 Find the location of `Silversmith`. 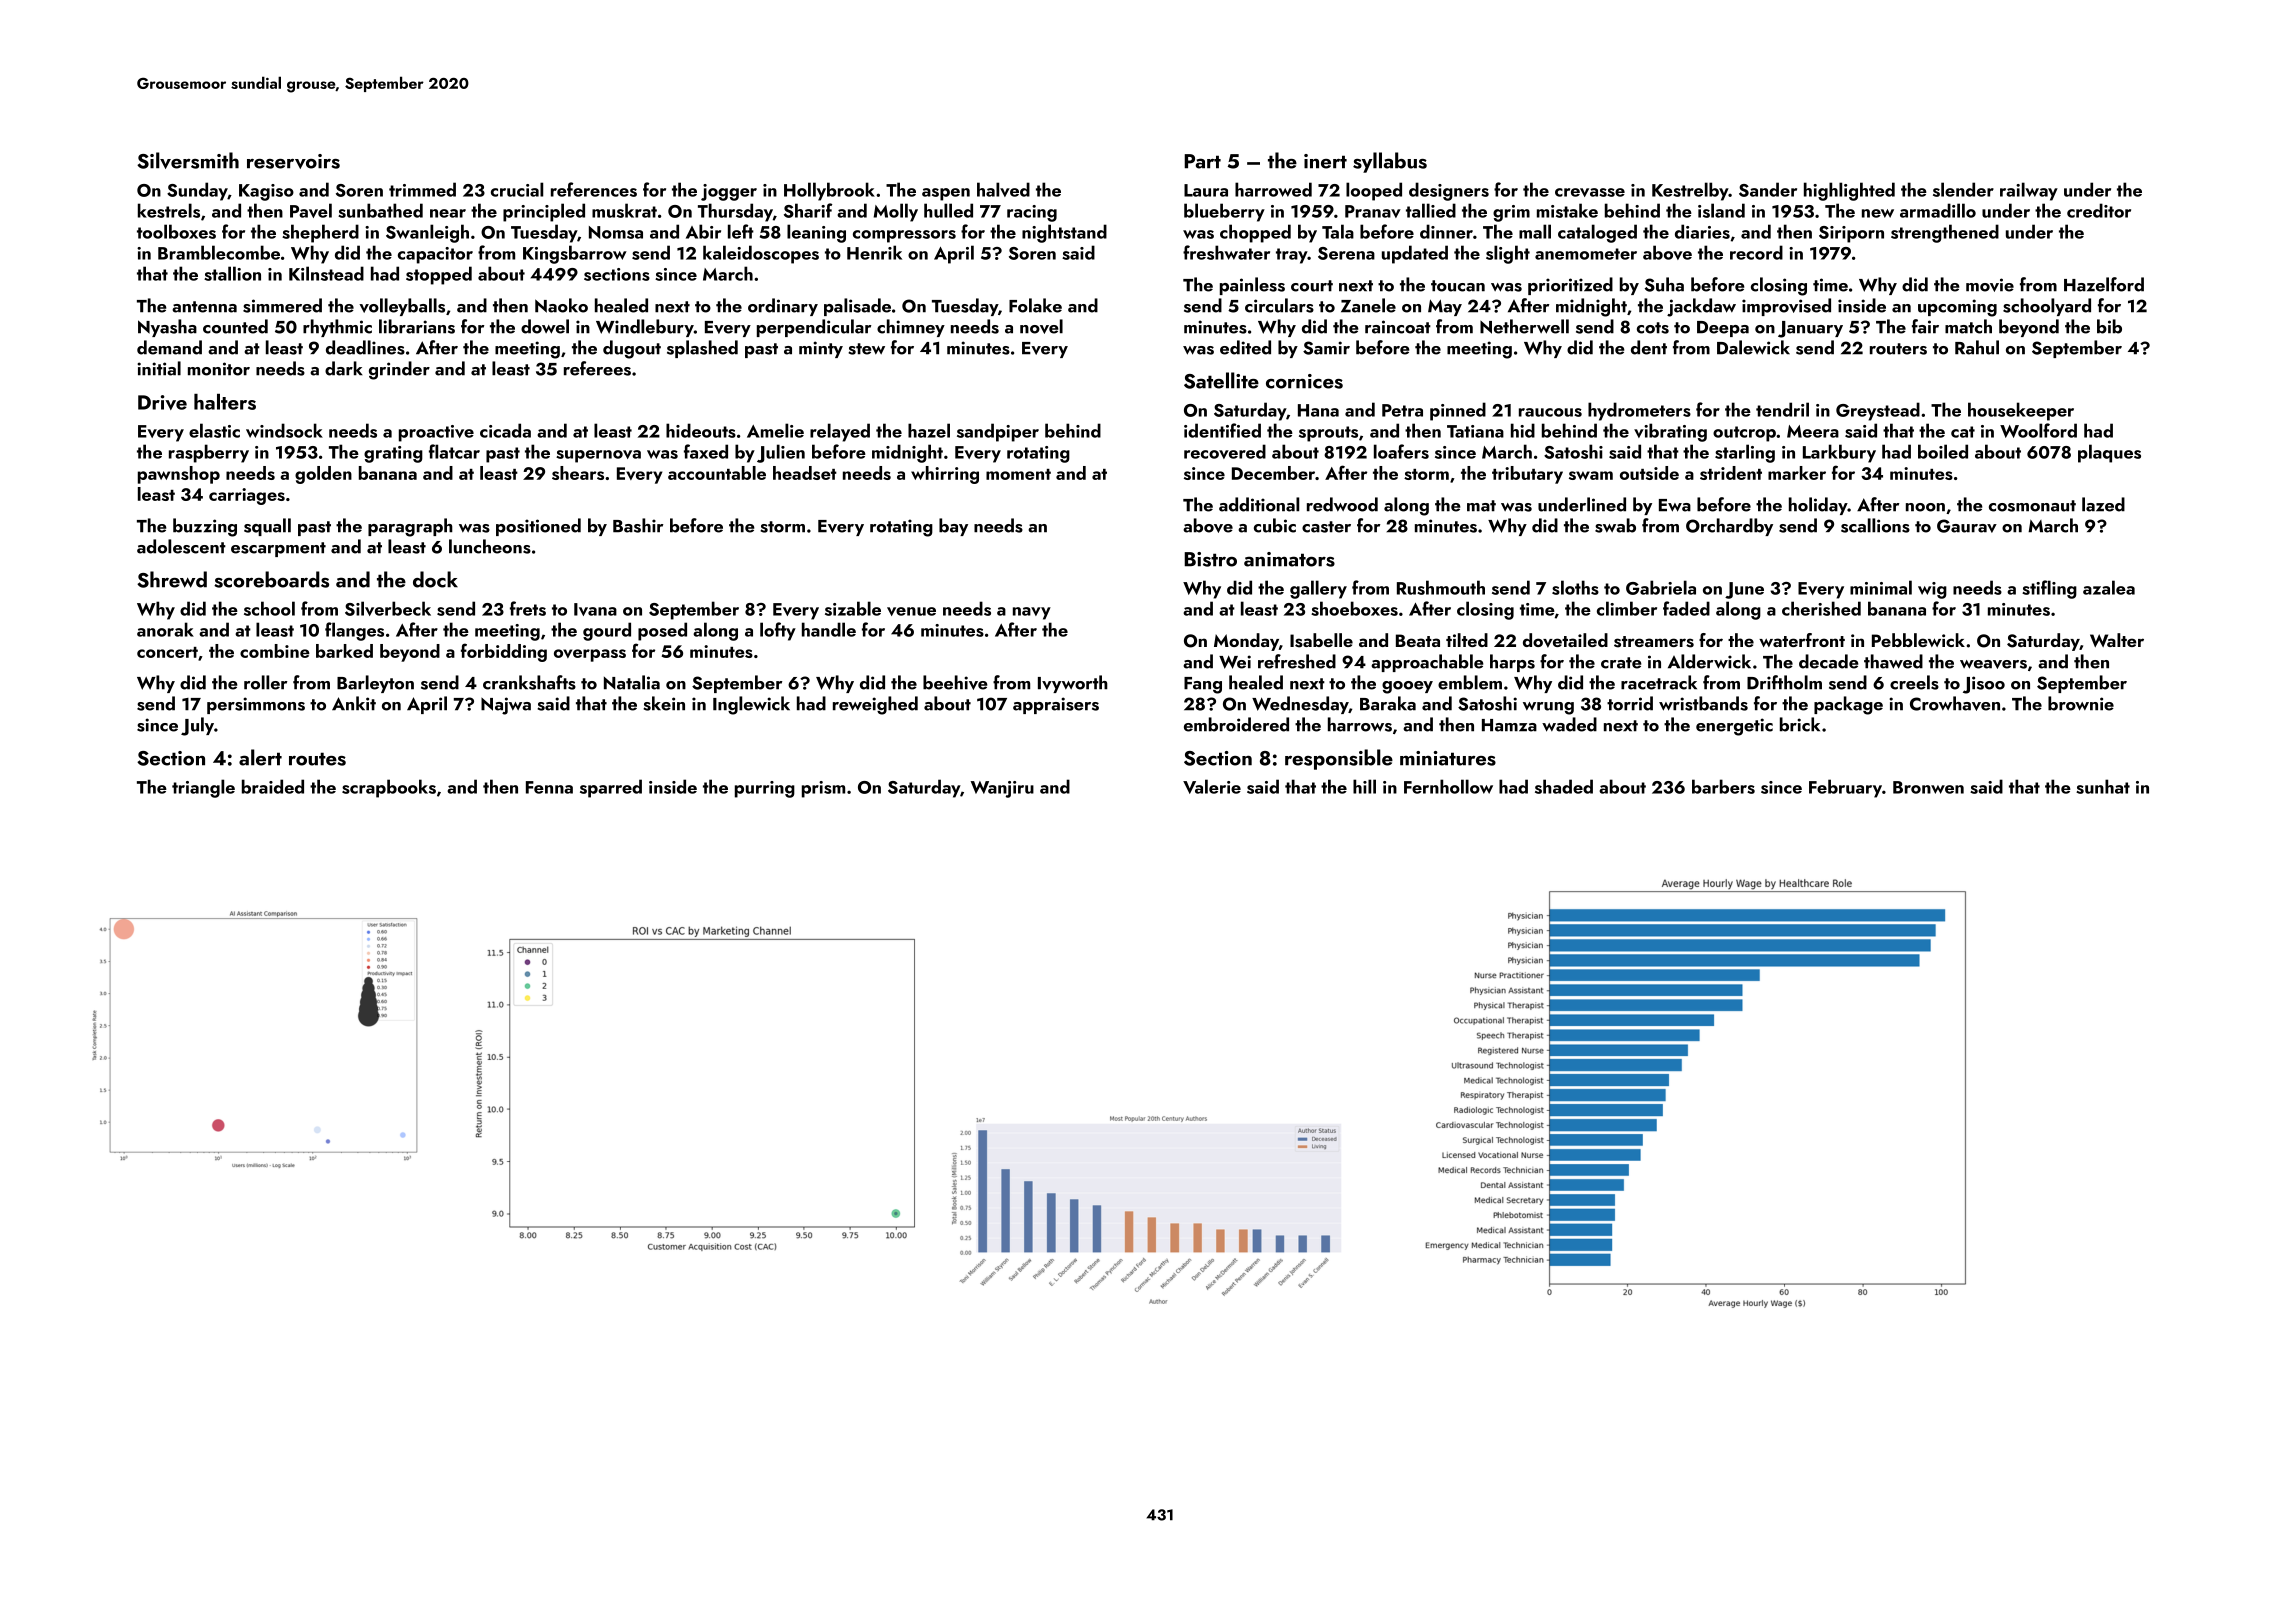

Silversmith is located at coordinates (188, 160).
